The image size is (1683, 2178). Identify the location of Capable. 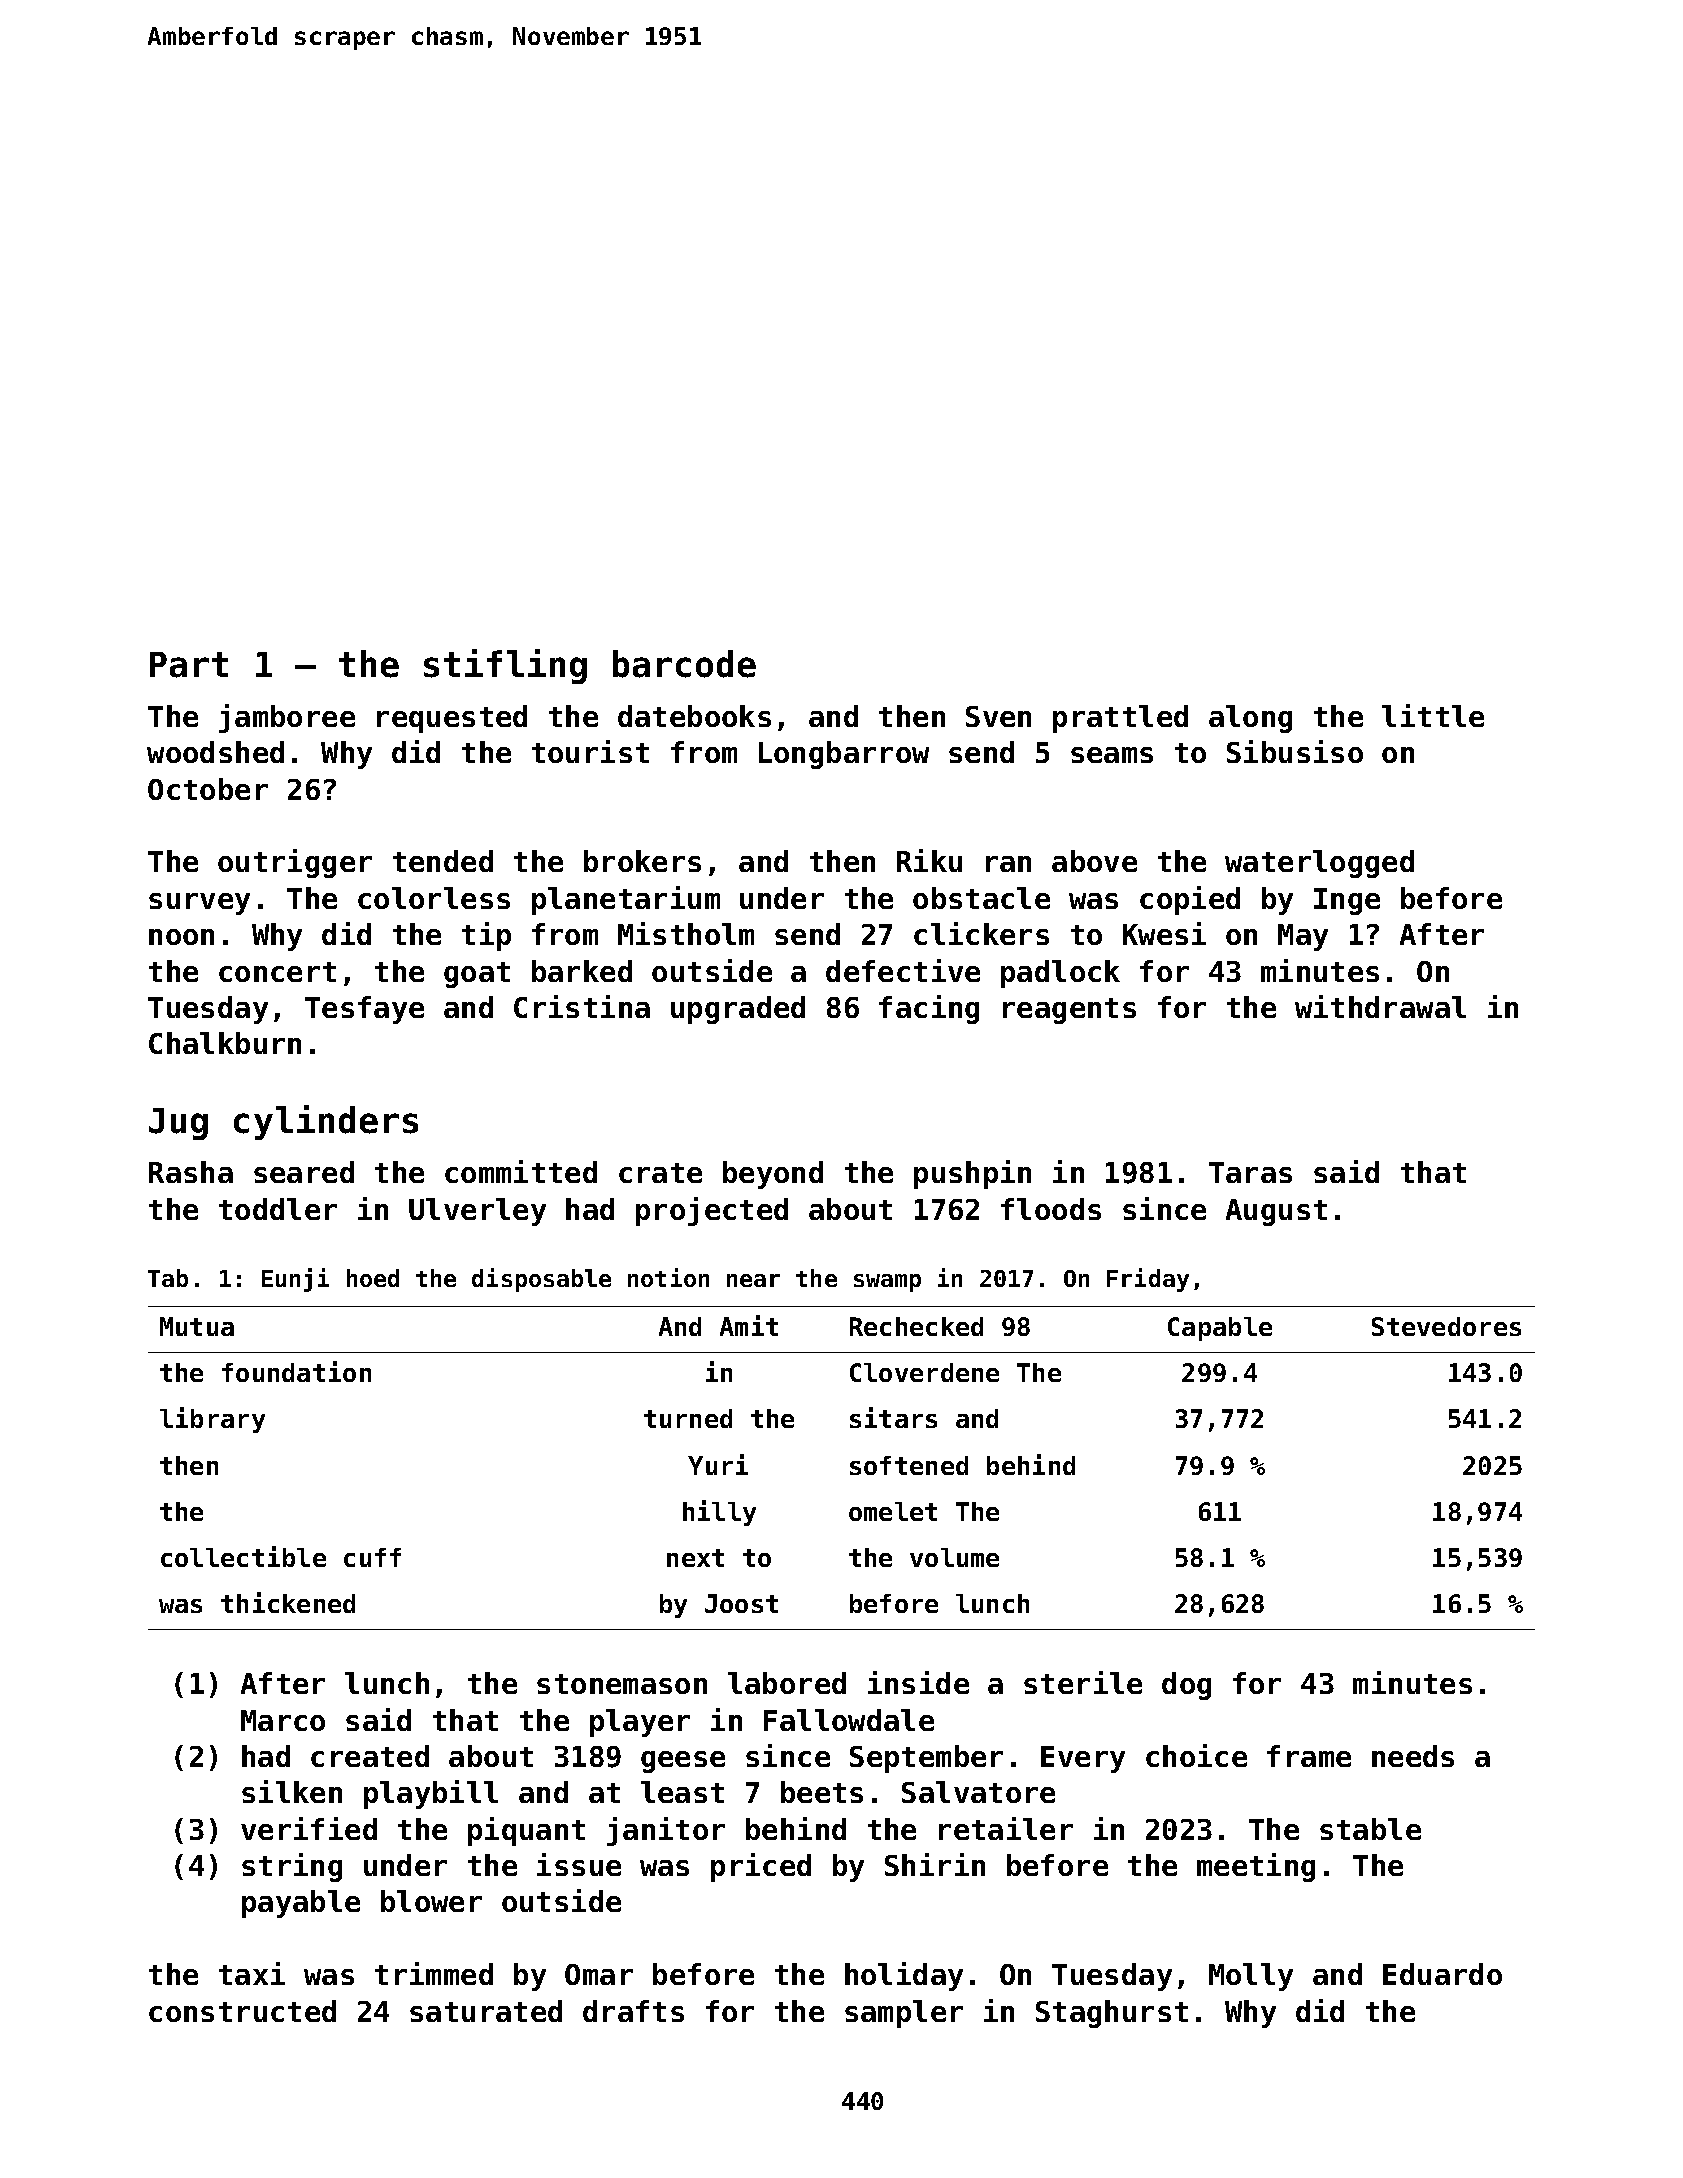
(1220, 1329).
